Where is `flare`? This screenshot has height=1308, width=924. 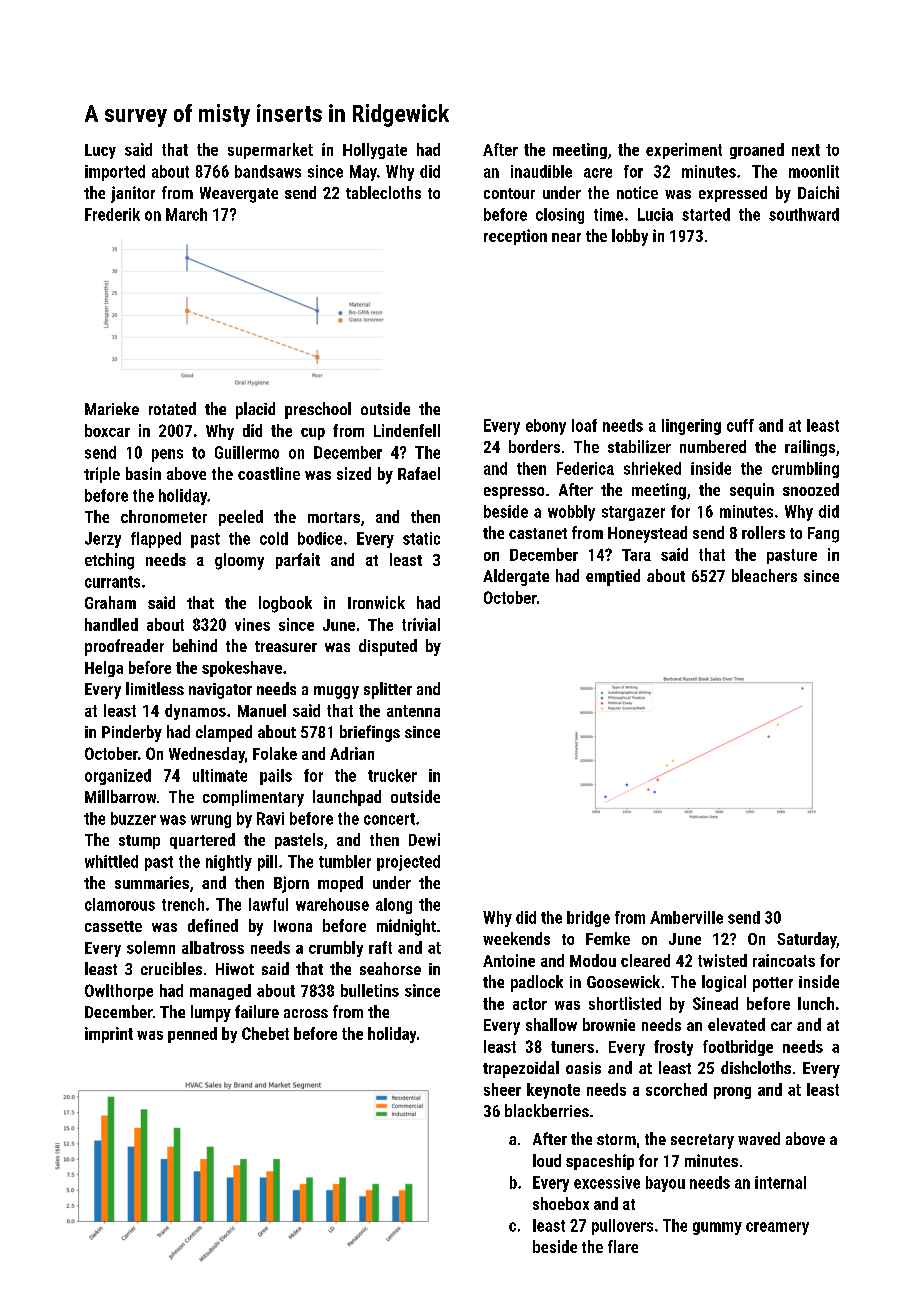
flare is located at coordinates (623, 1246).
